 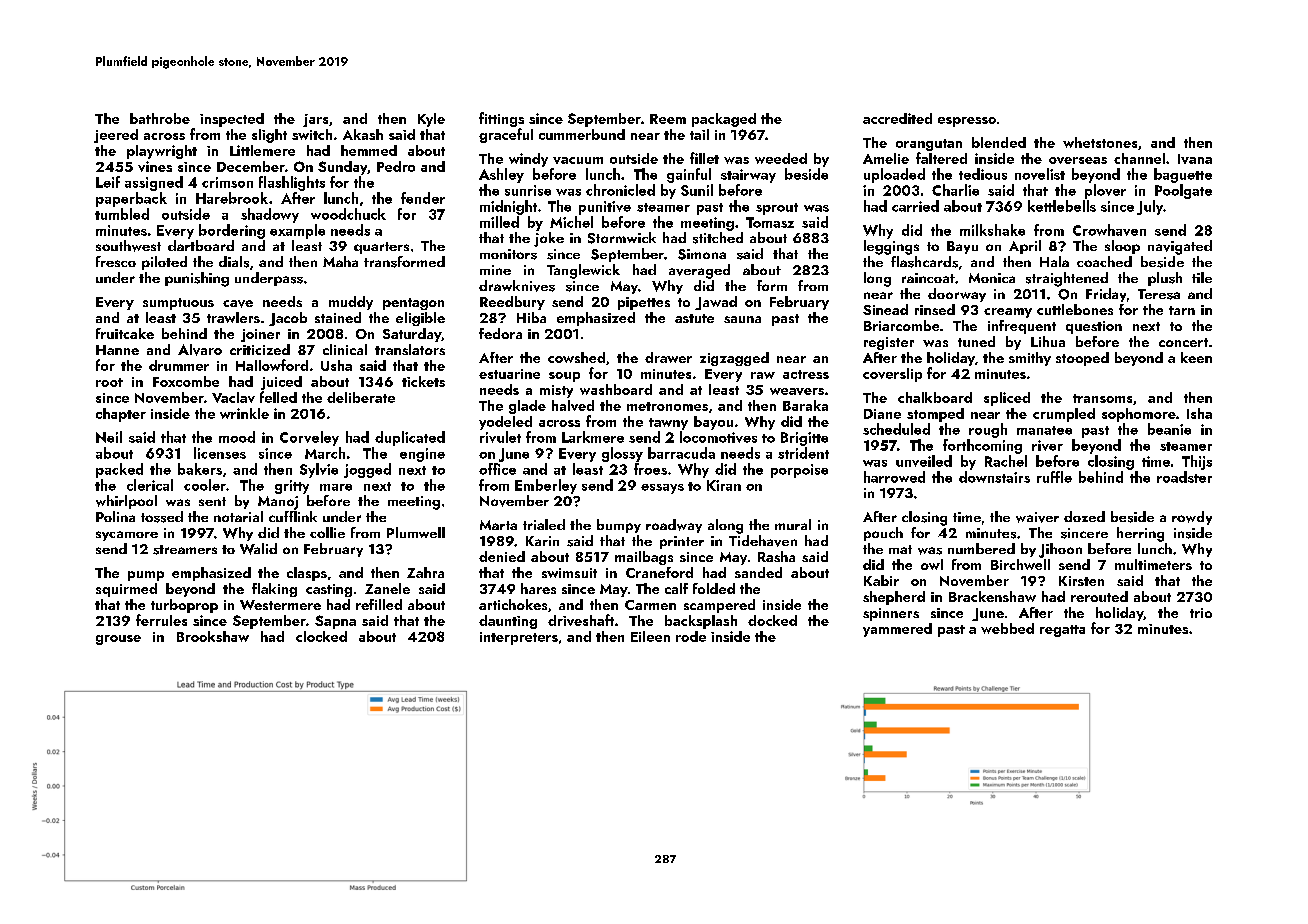 What do you see at coordinates (967, 122) in the screenshot?
I see `espresso` at bounding box center [967, 122].
